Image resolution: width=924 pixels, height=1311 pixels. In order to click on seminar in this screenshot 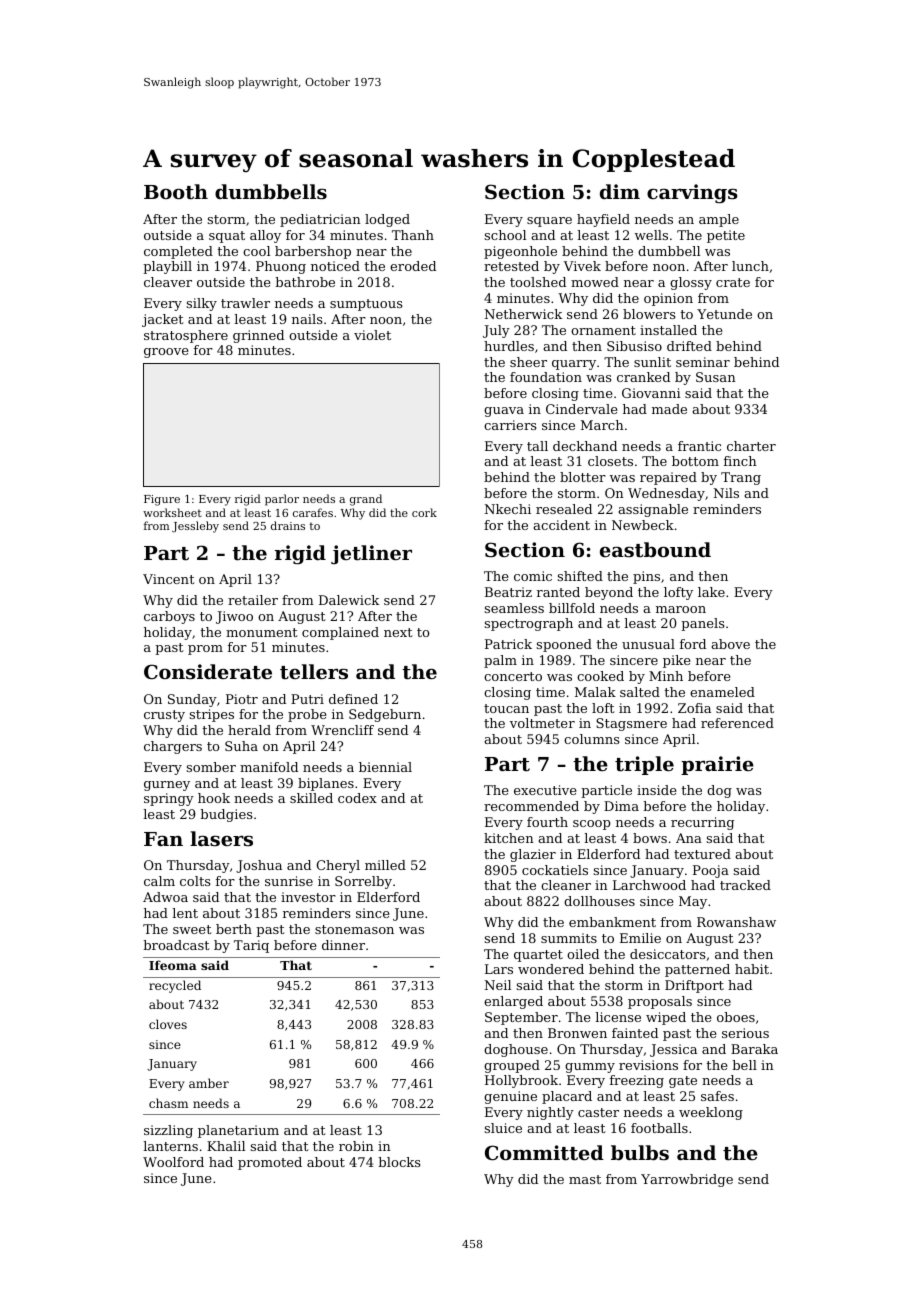, I will do `click(703, 362)`.
